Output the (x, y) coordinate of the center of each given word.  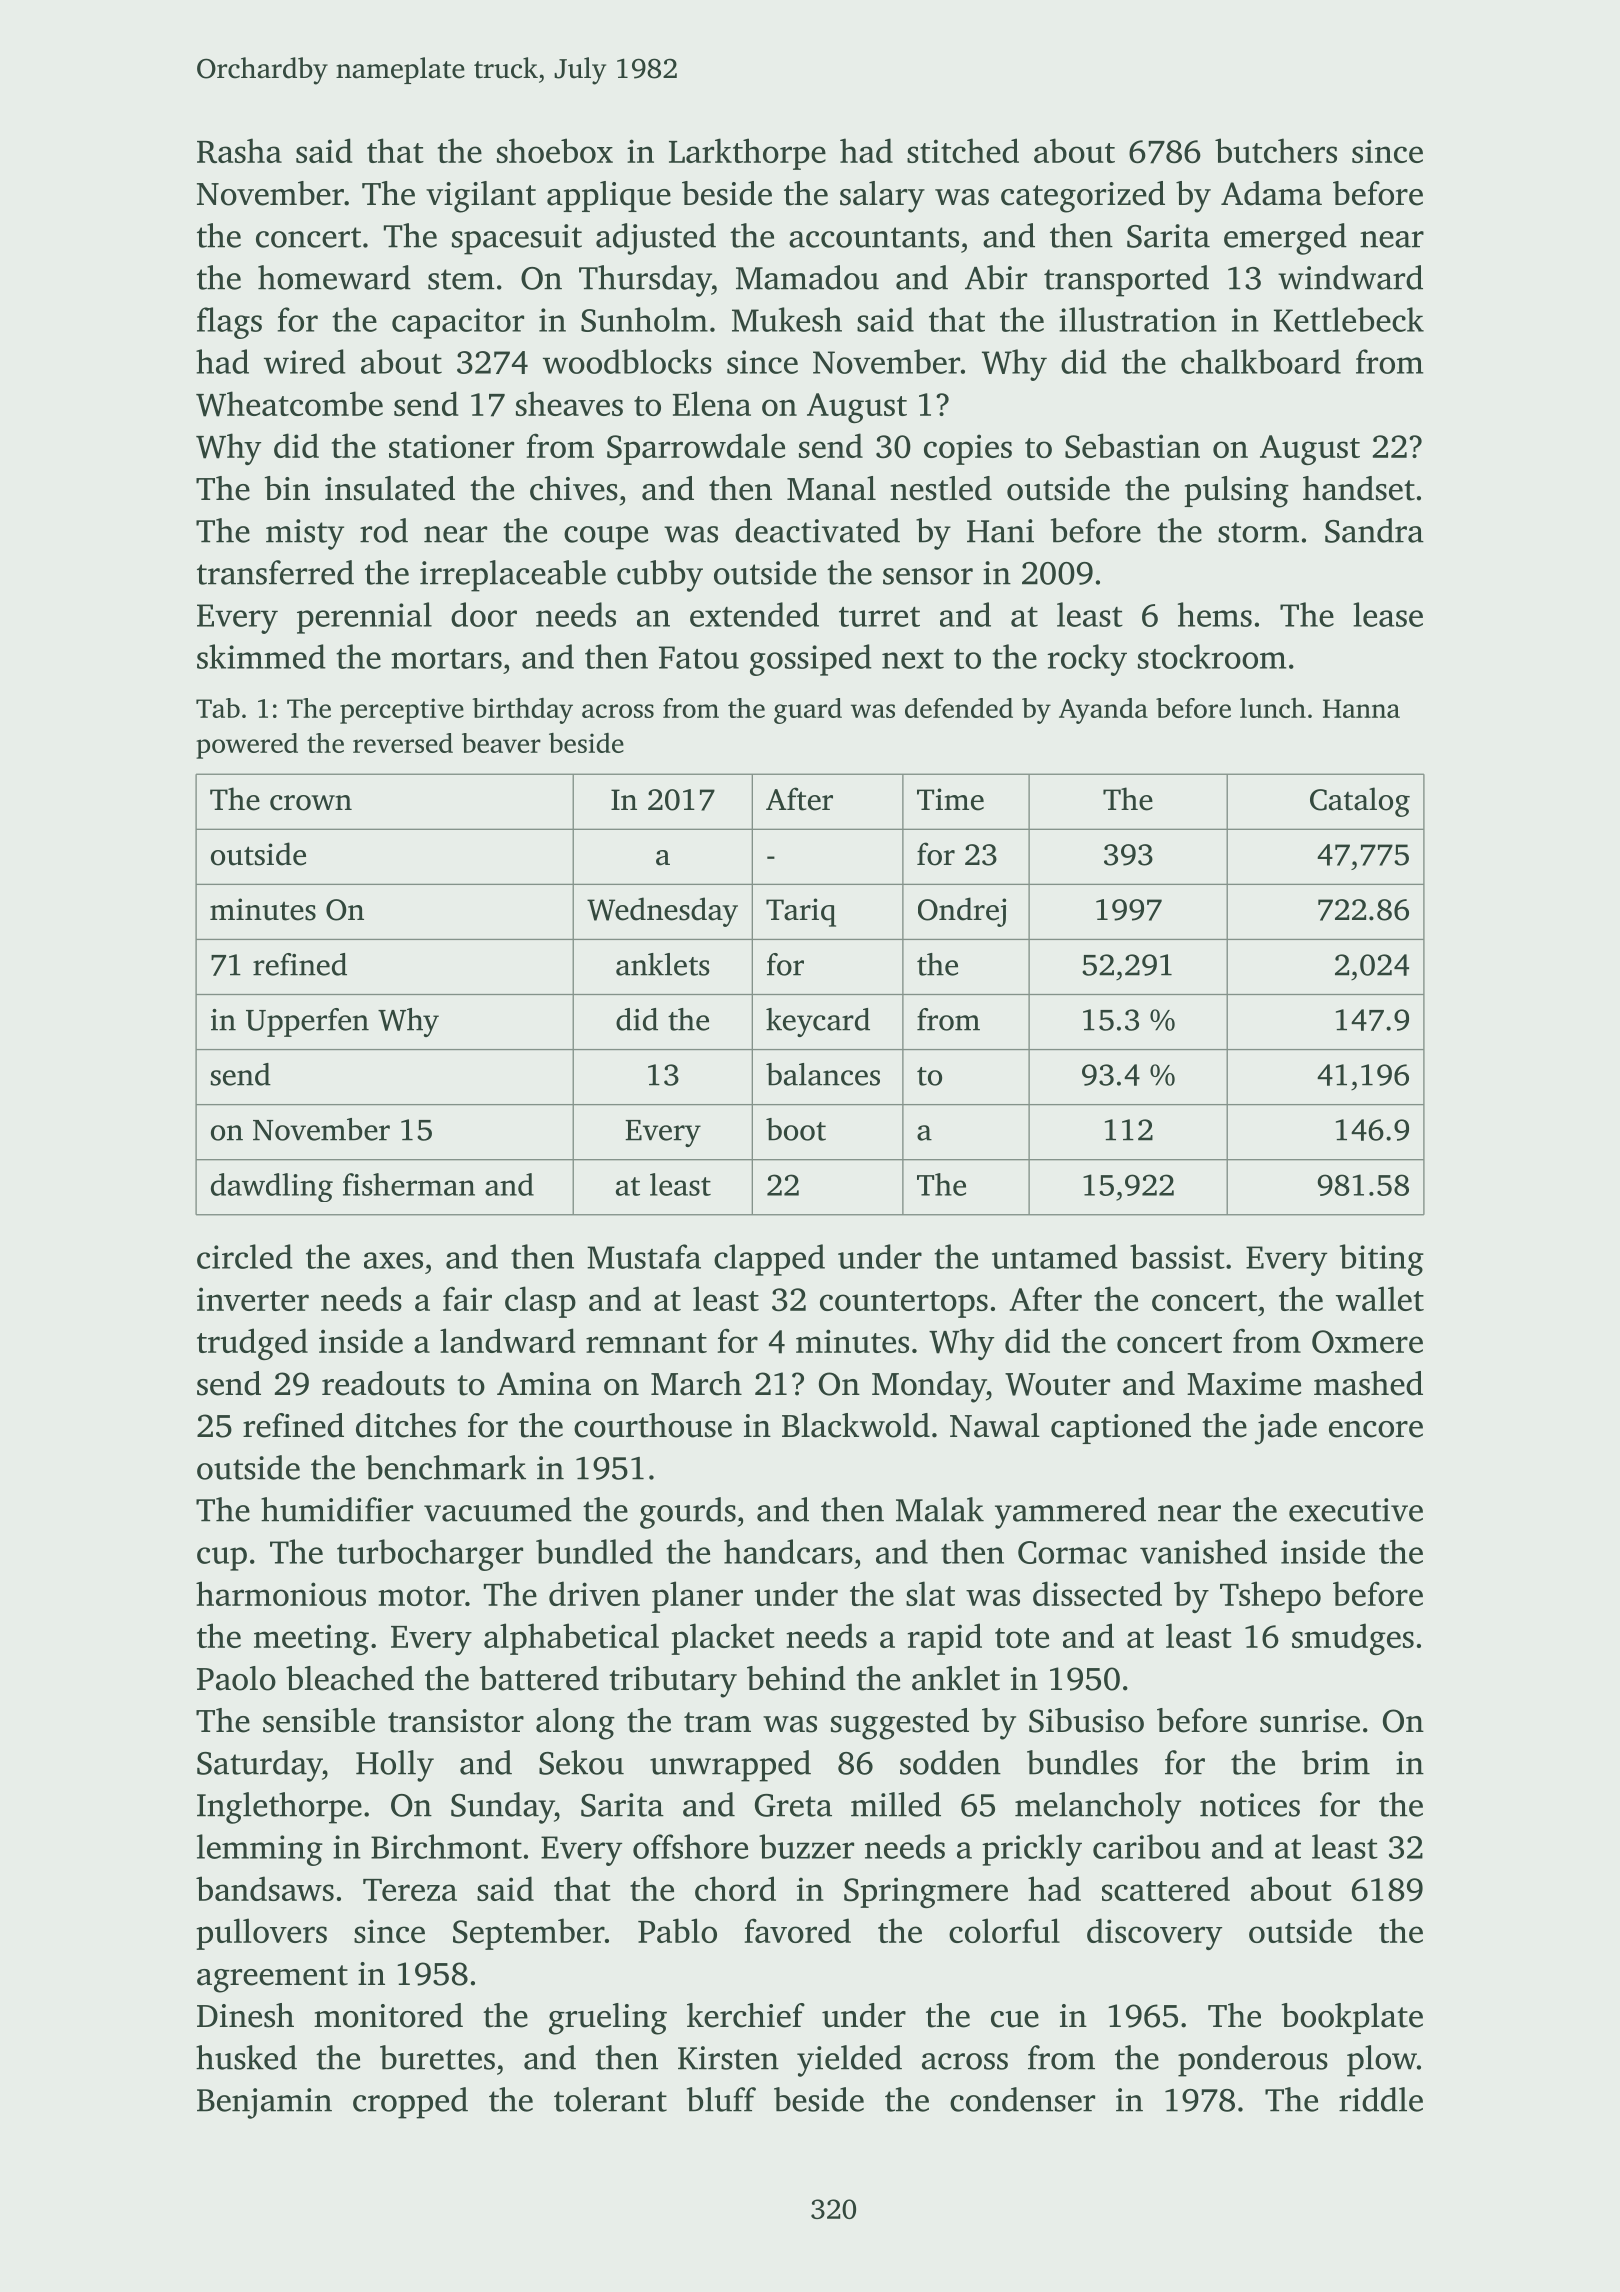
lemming (260, 1850)
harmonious (281, 1593)
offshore (690, 1846)
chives (574, 488)
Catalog (1360, 802)
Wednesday (662, 912)
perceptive (402, 711)
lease (1388, 614)
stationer (451, 446)
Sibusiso (1086, 1720)
